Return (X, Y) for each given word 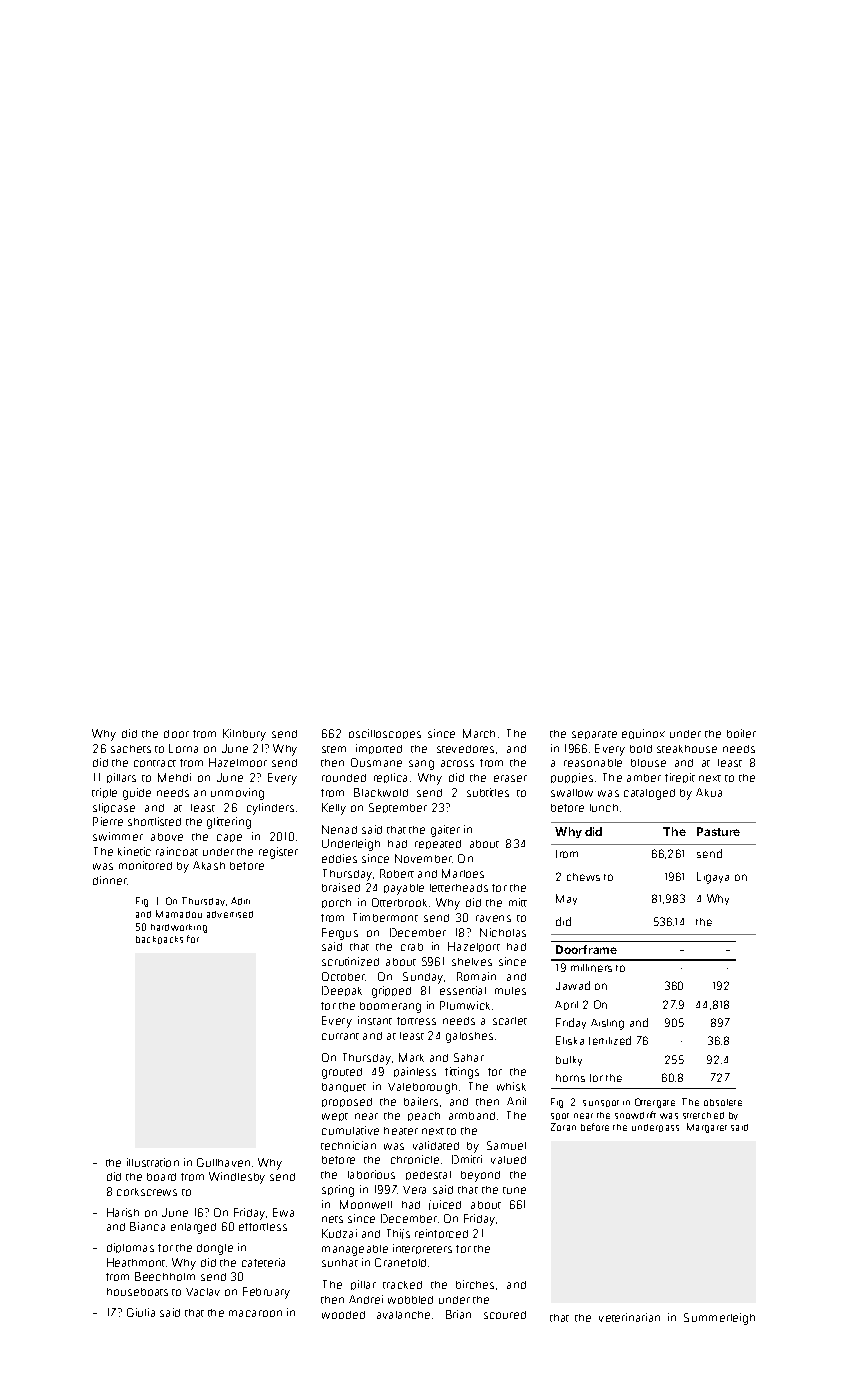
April (566, 1005)
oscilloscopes (385, 734)
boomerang (390, 1007)
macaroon (255, 1313)
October (343, 976)
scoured (505, 1315)
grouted (342, 1073)
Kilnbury (244, 735)
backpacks (159, 940)
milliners (591, 968)
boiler (741, 733)
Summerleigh (719, 1319)
